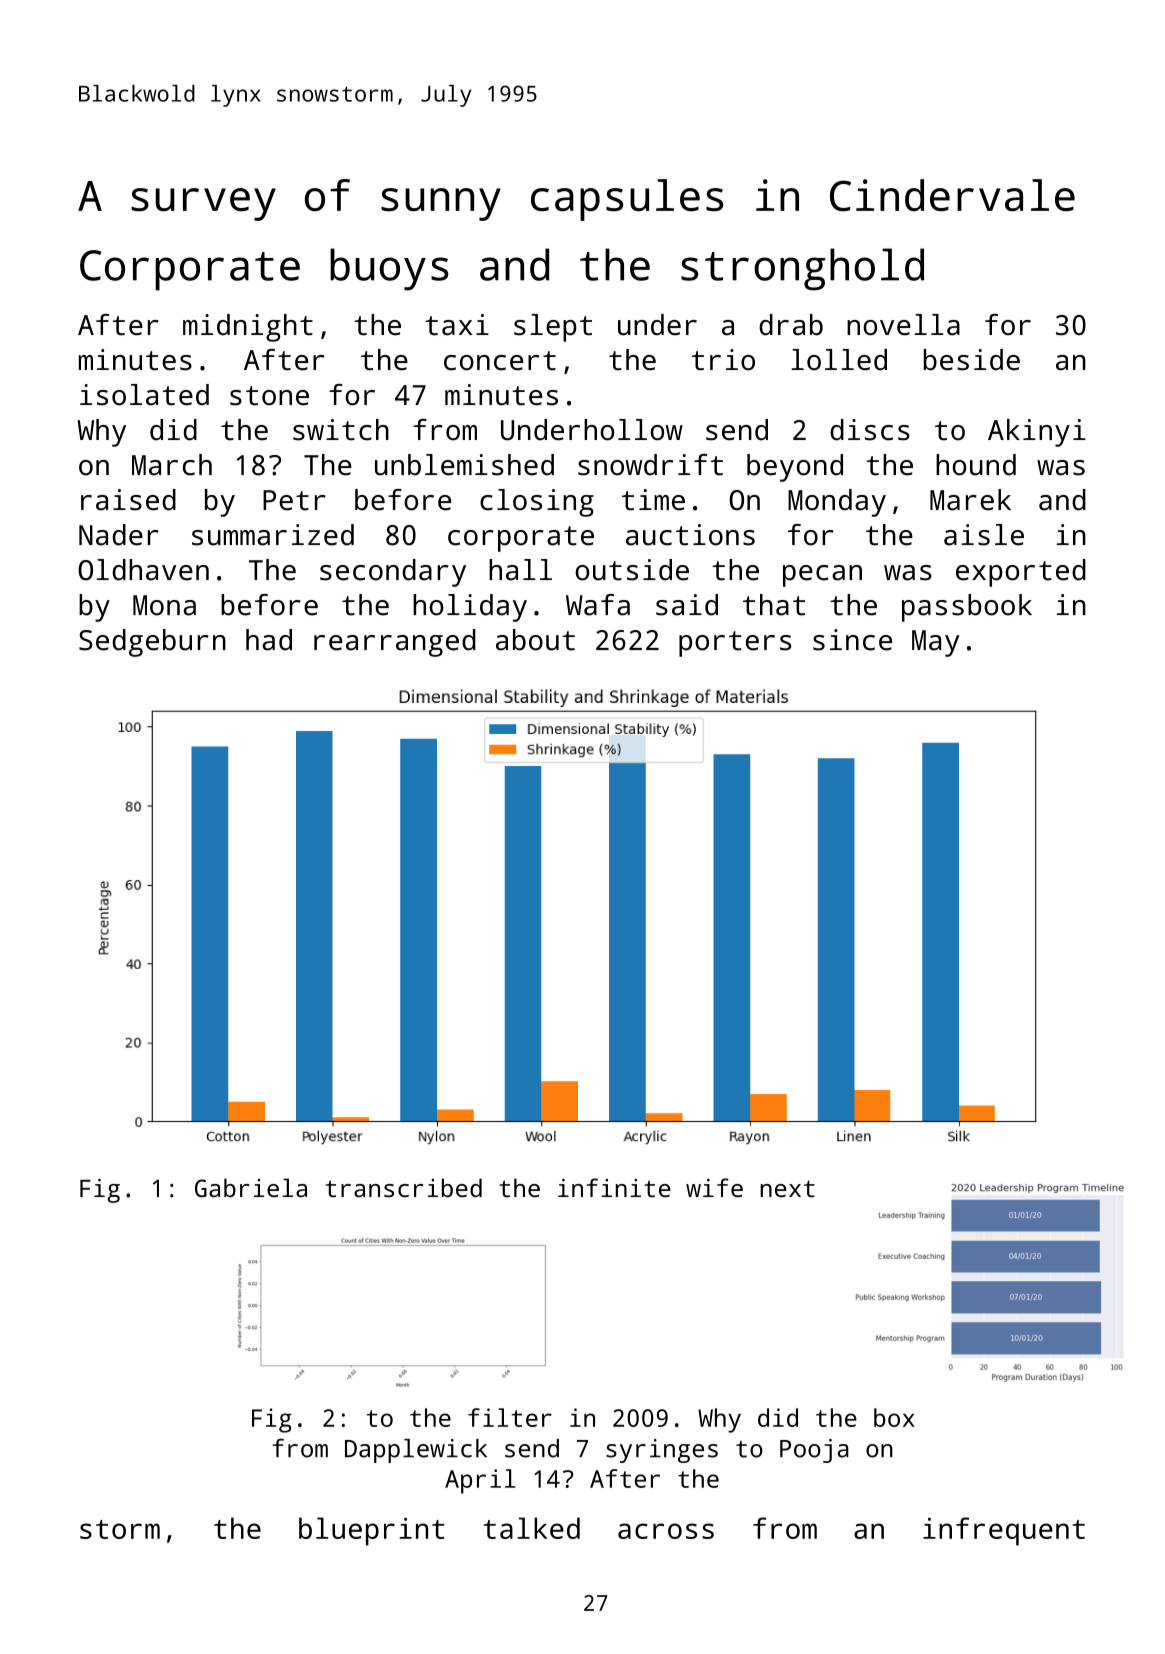  I want to click on Gabriela, so click(251, 1188).
